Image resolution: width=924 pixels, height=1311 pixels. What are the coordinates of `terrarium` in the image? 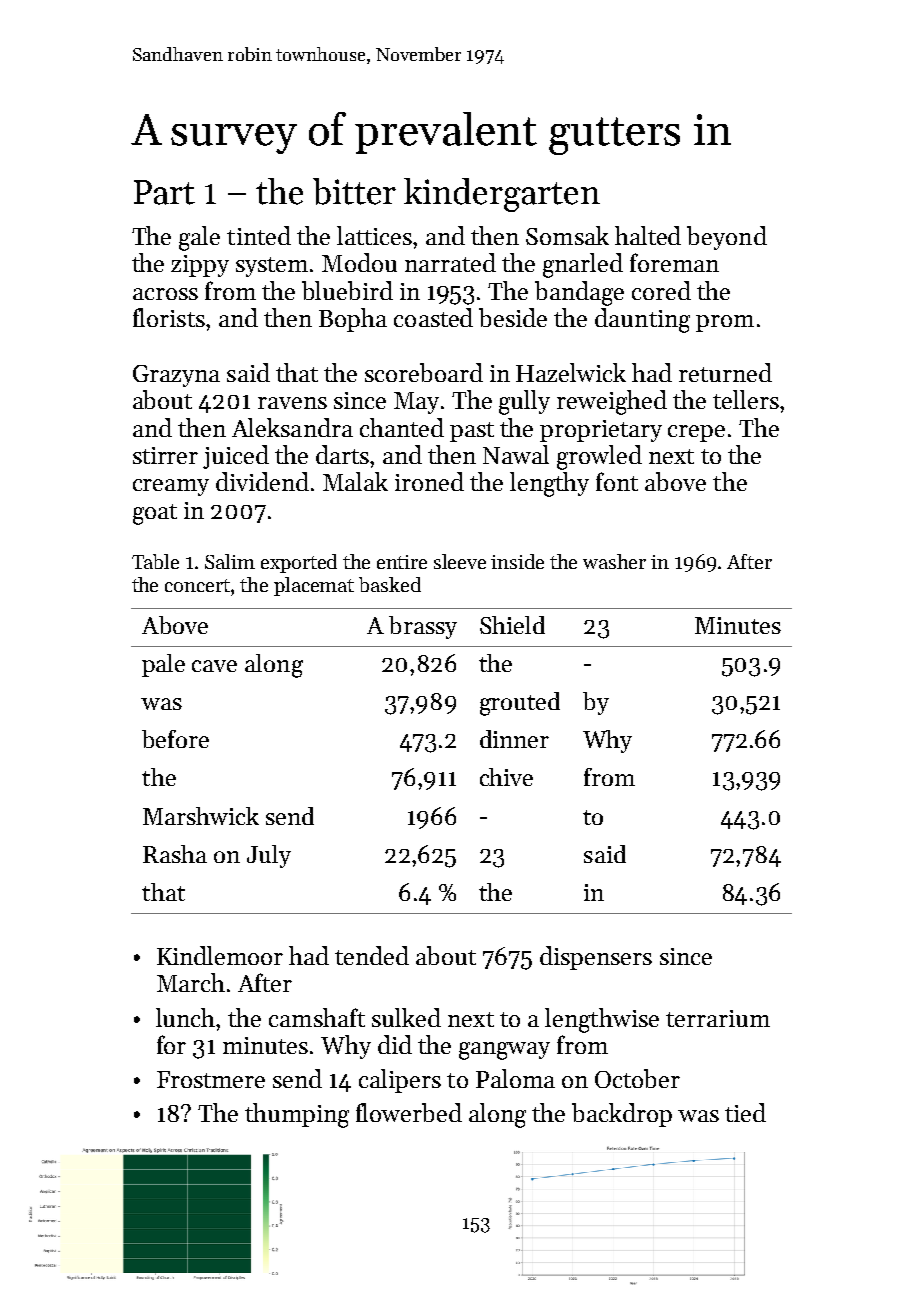 It's located at (718, 1018).
